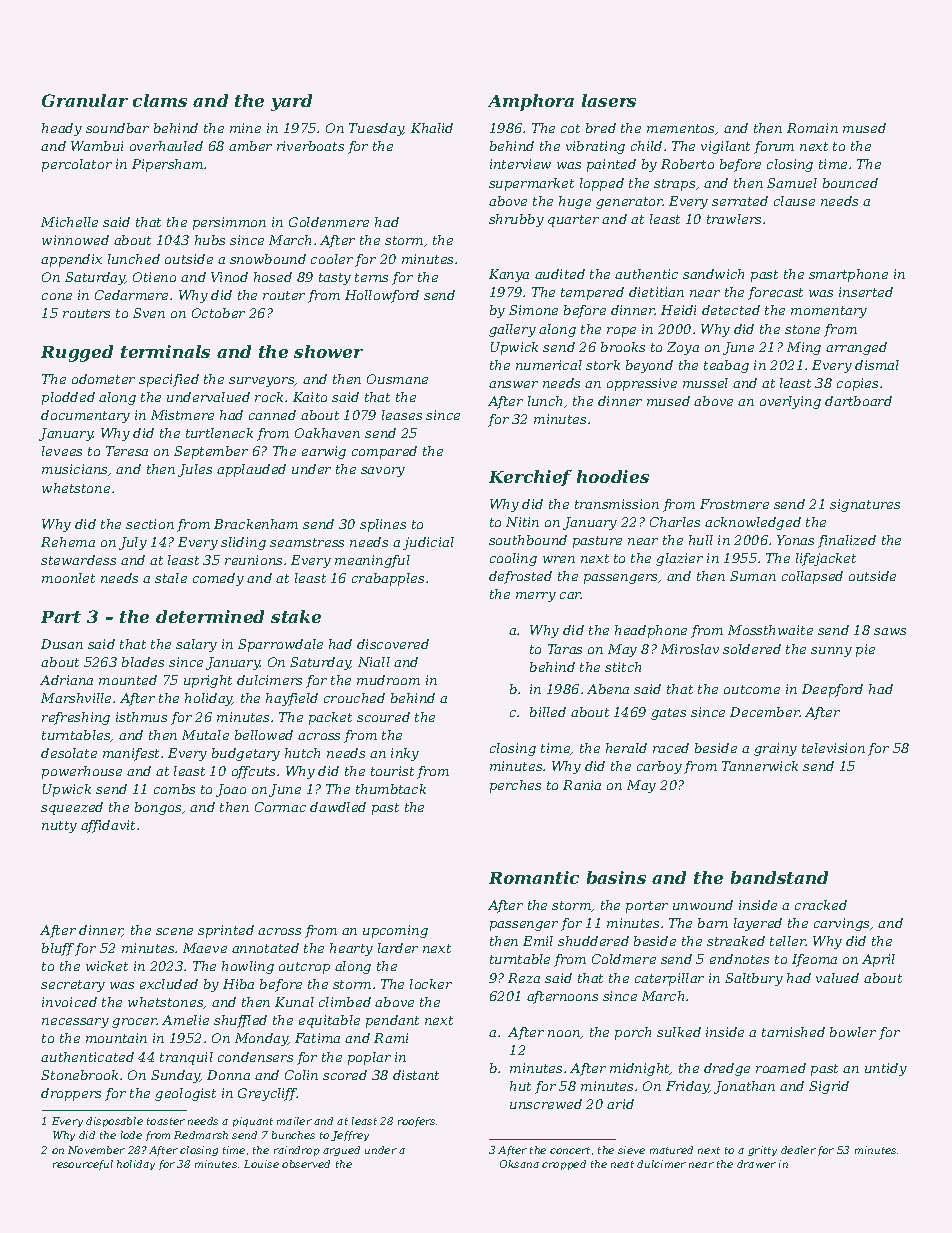 The height and width of the screenshot is (1233, 952). Describe the element at coordinates (512, 330) in the screenshot. I see `gallery` at that location.
